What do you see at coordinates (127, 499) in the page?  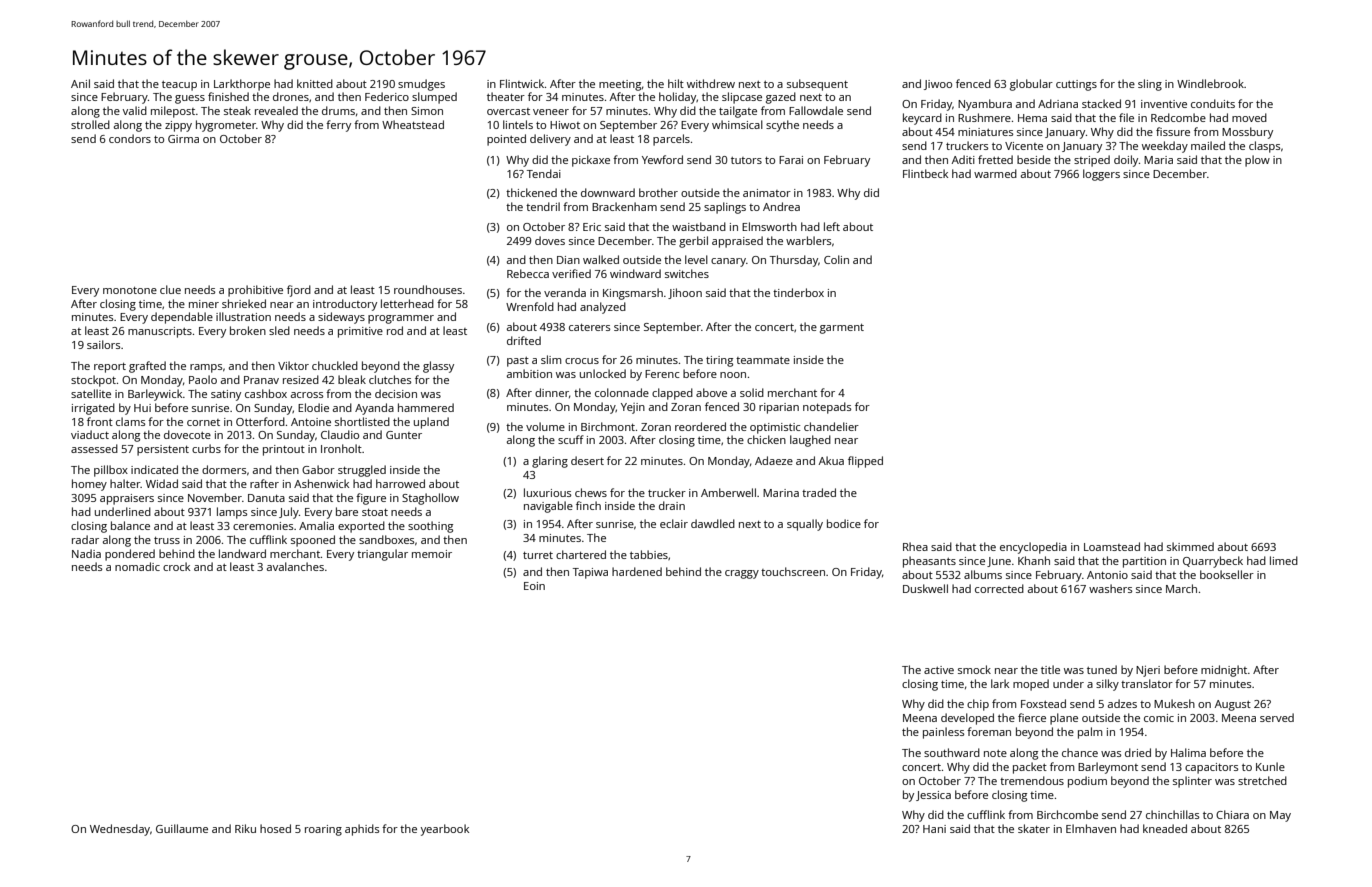 I see `appraisers` at bounding box center [127, 499].
